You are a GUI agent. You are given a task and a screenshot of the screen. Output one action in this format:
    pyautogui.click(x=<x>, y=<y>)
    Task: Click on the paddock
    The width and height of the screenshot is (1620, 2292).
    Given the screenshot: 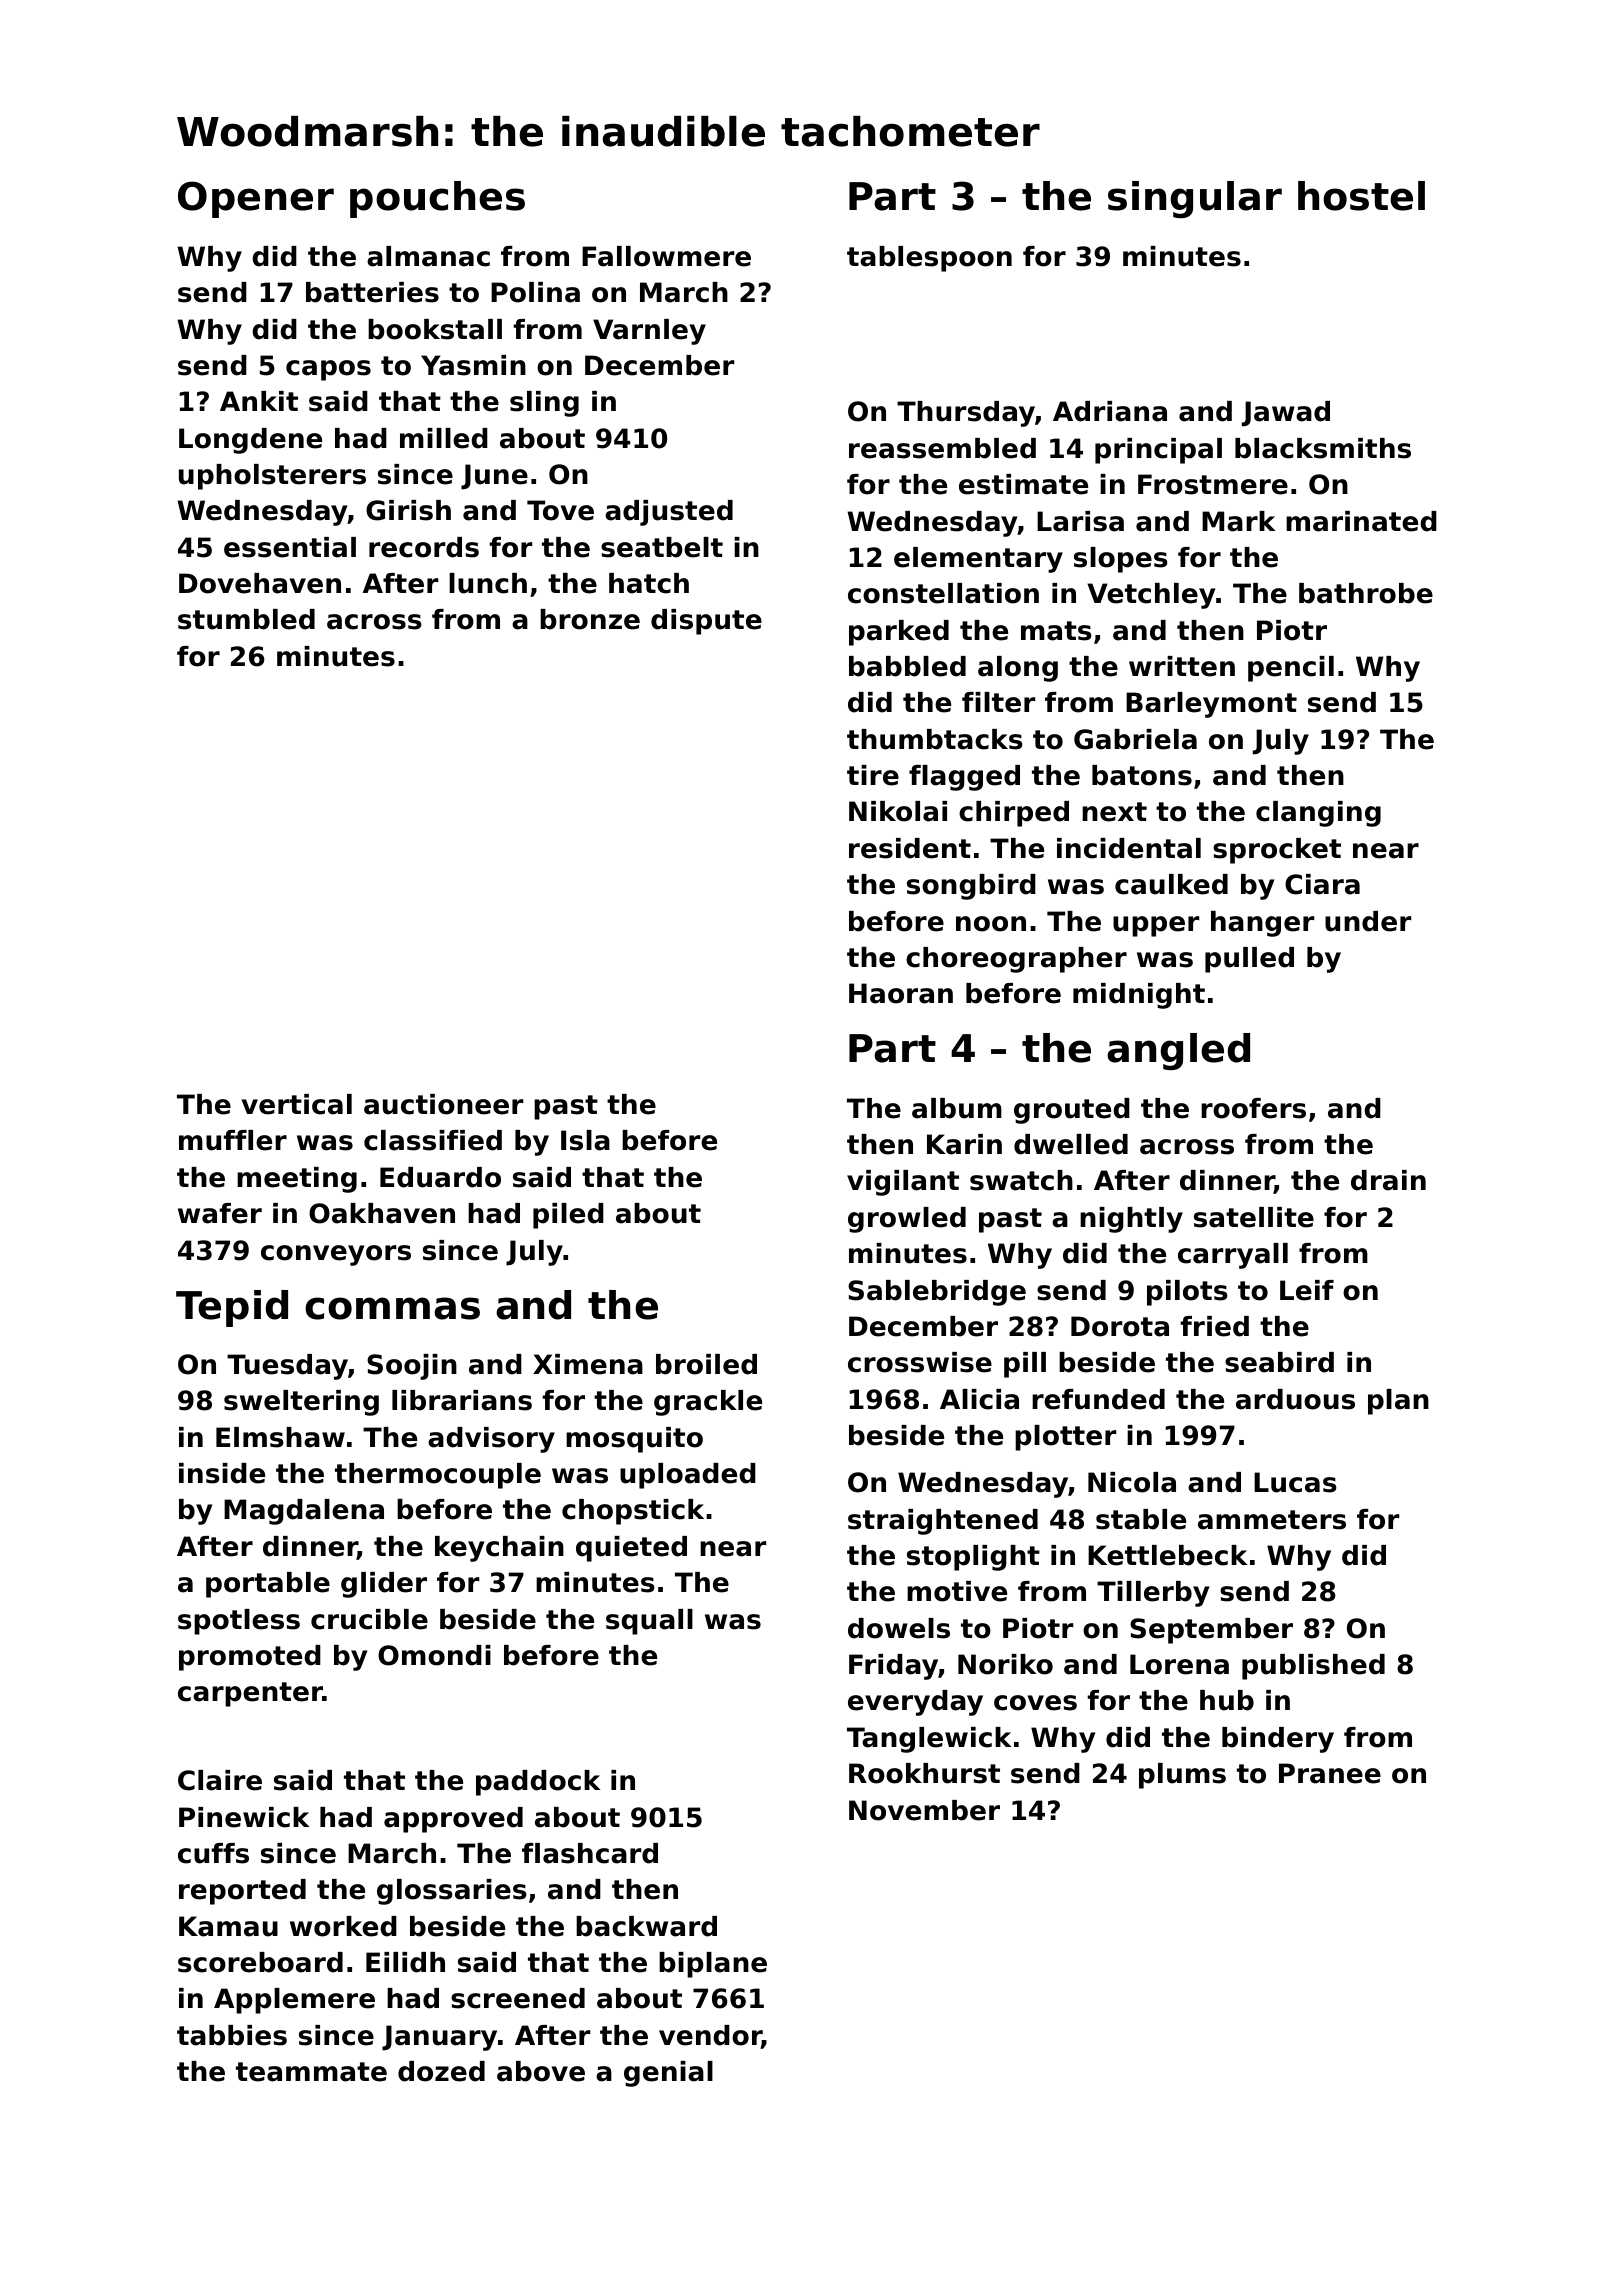 What is the action you would take?
    pyautogui.click(x=538, y=1783)
